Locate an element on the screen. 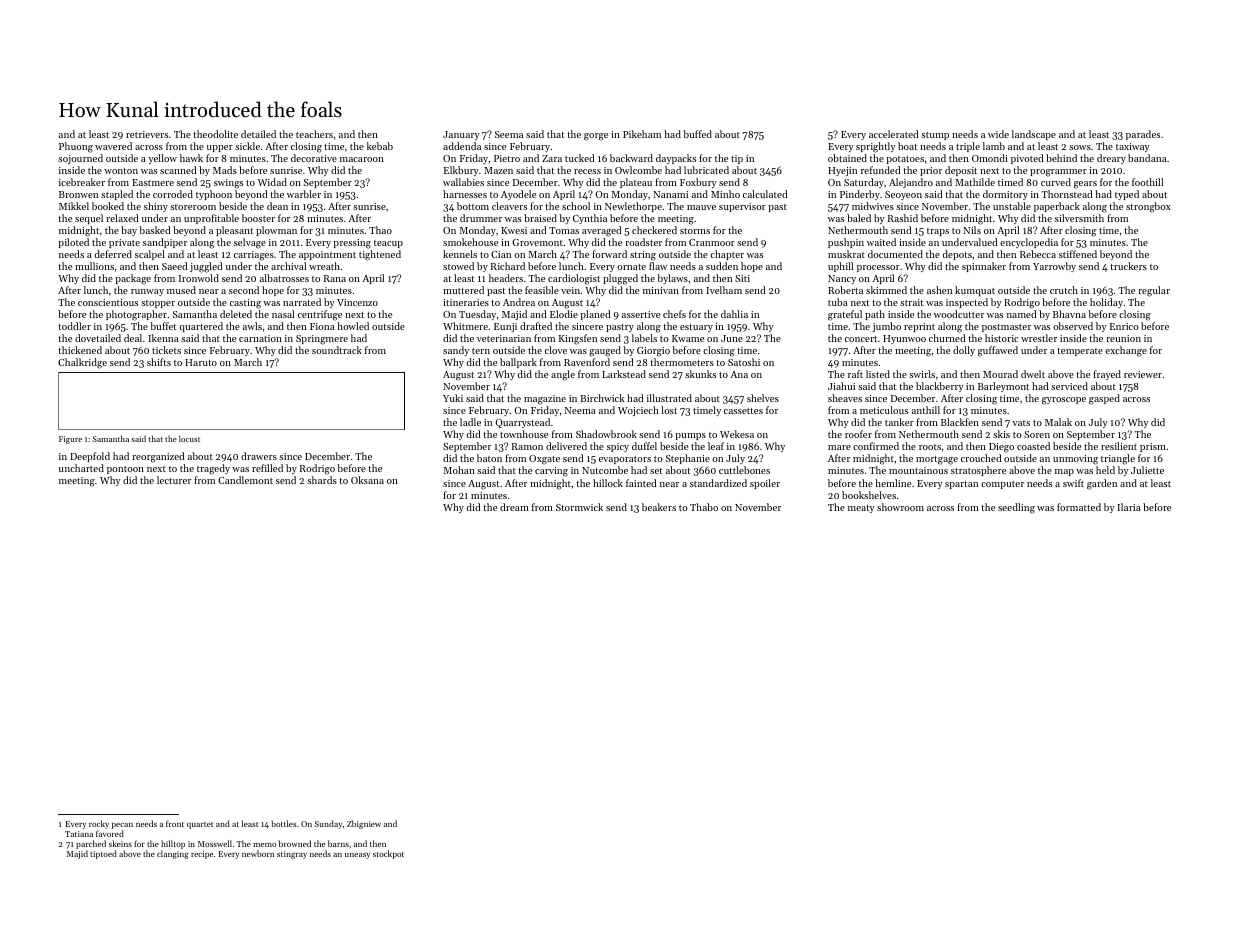 The width and height of the screenshot is (1233, 952). gyroscope is located at coordinates (1064, 401).
